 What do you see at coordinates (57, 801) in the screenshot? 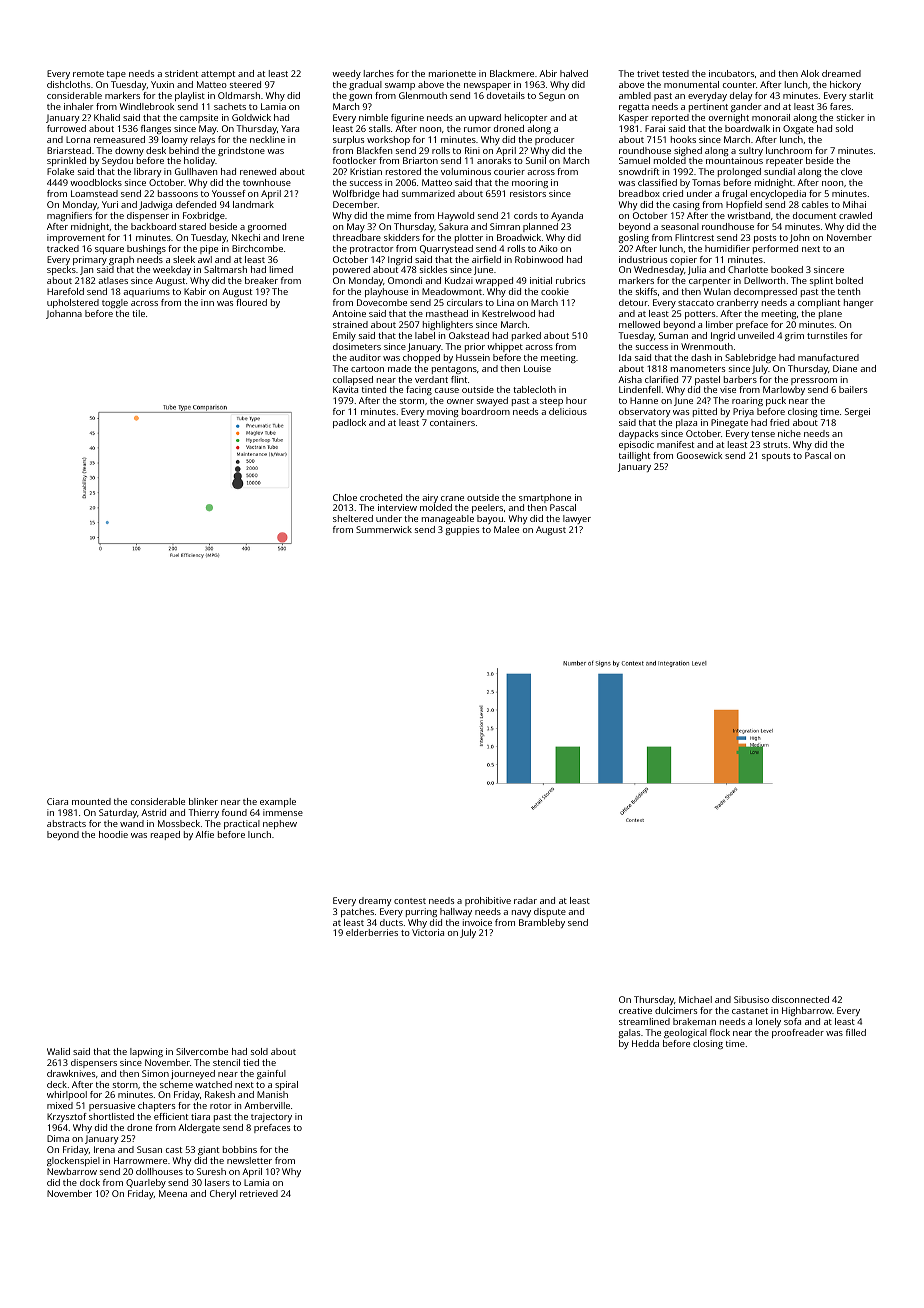
I see `Ciara` at bounding box center [57, 801].
